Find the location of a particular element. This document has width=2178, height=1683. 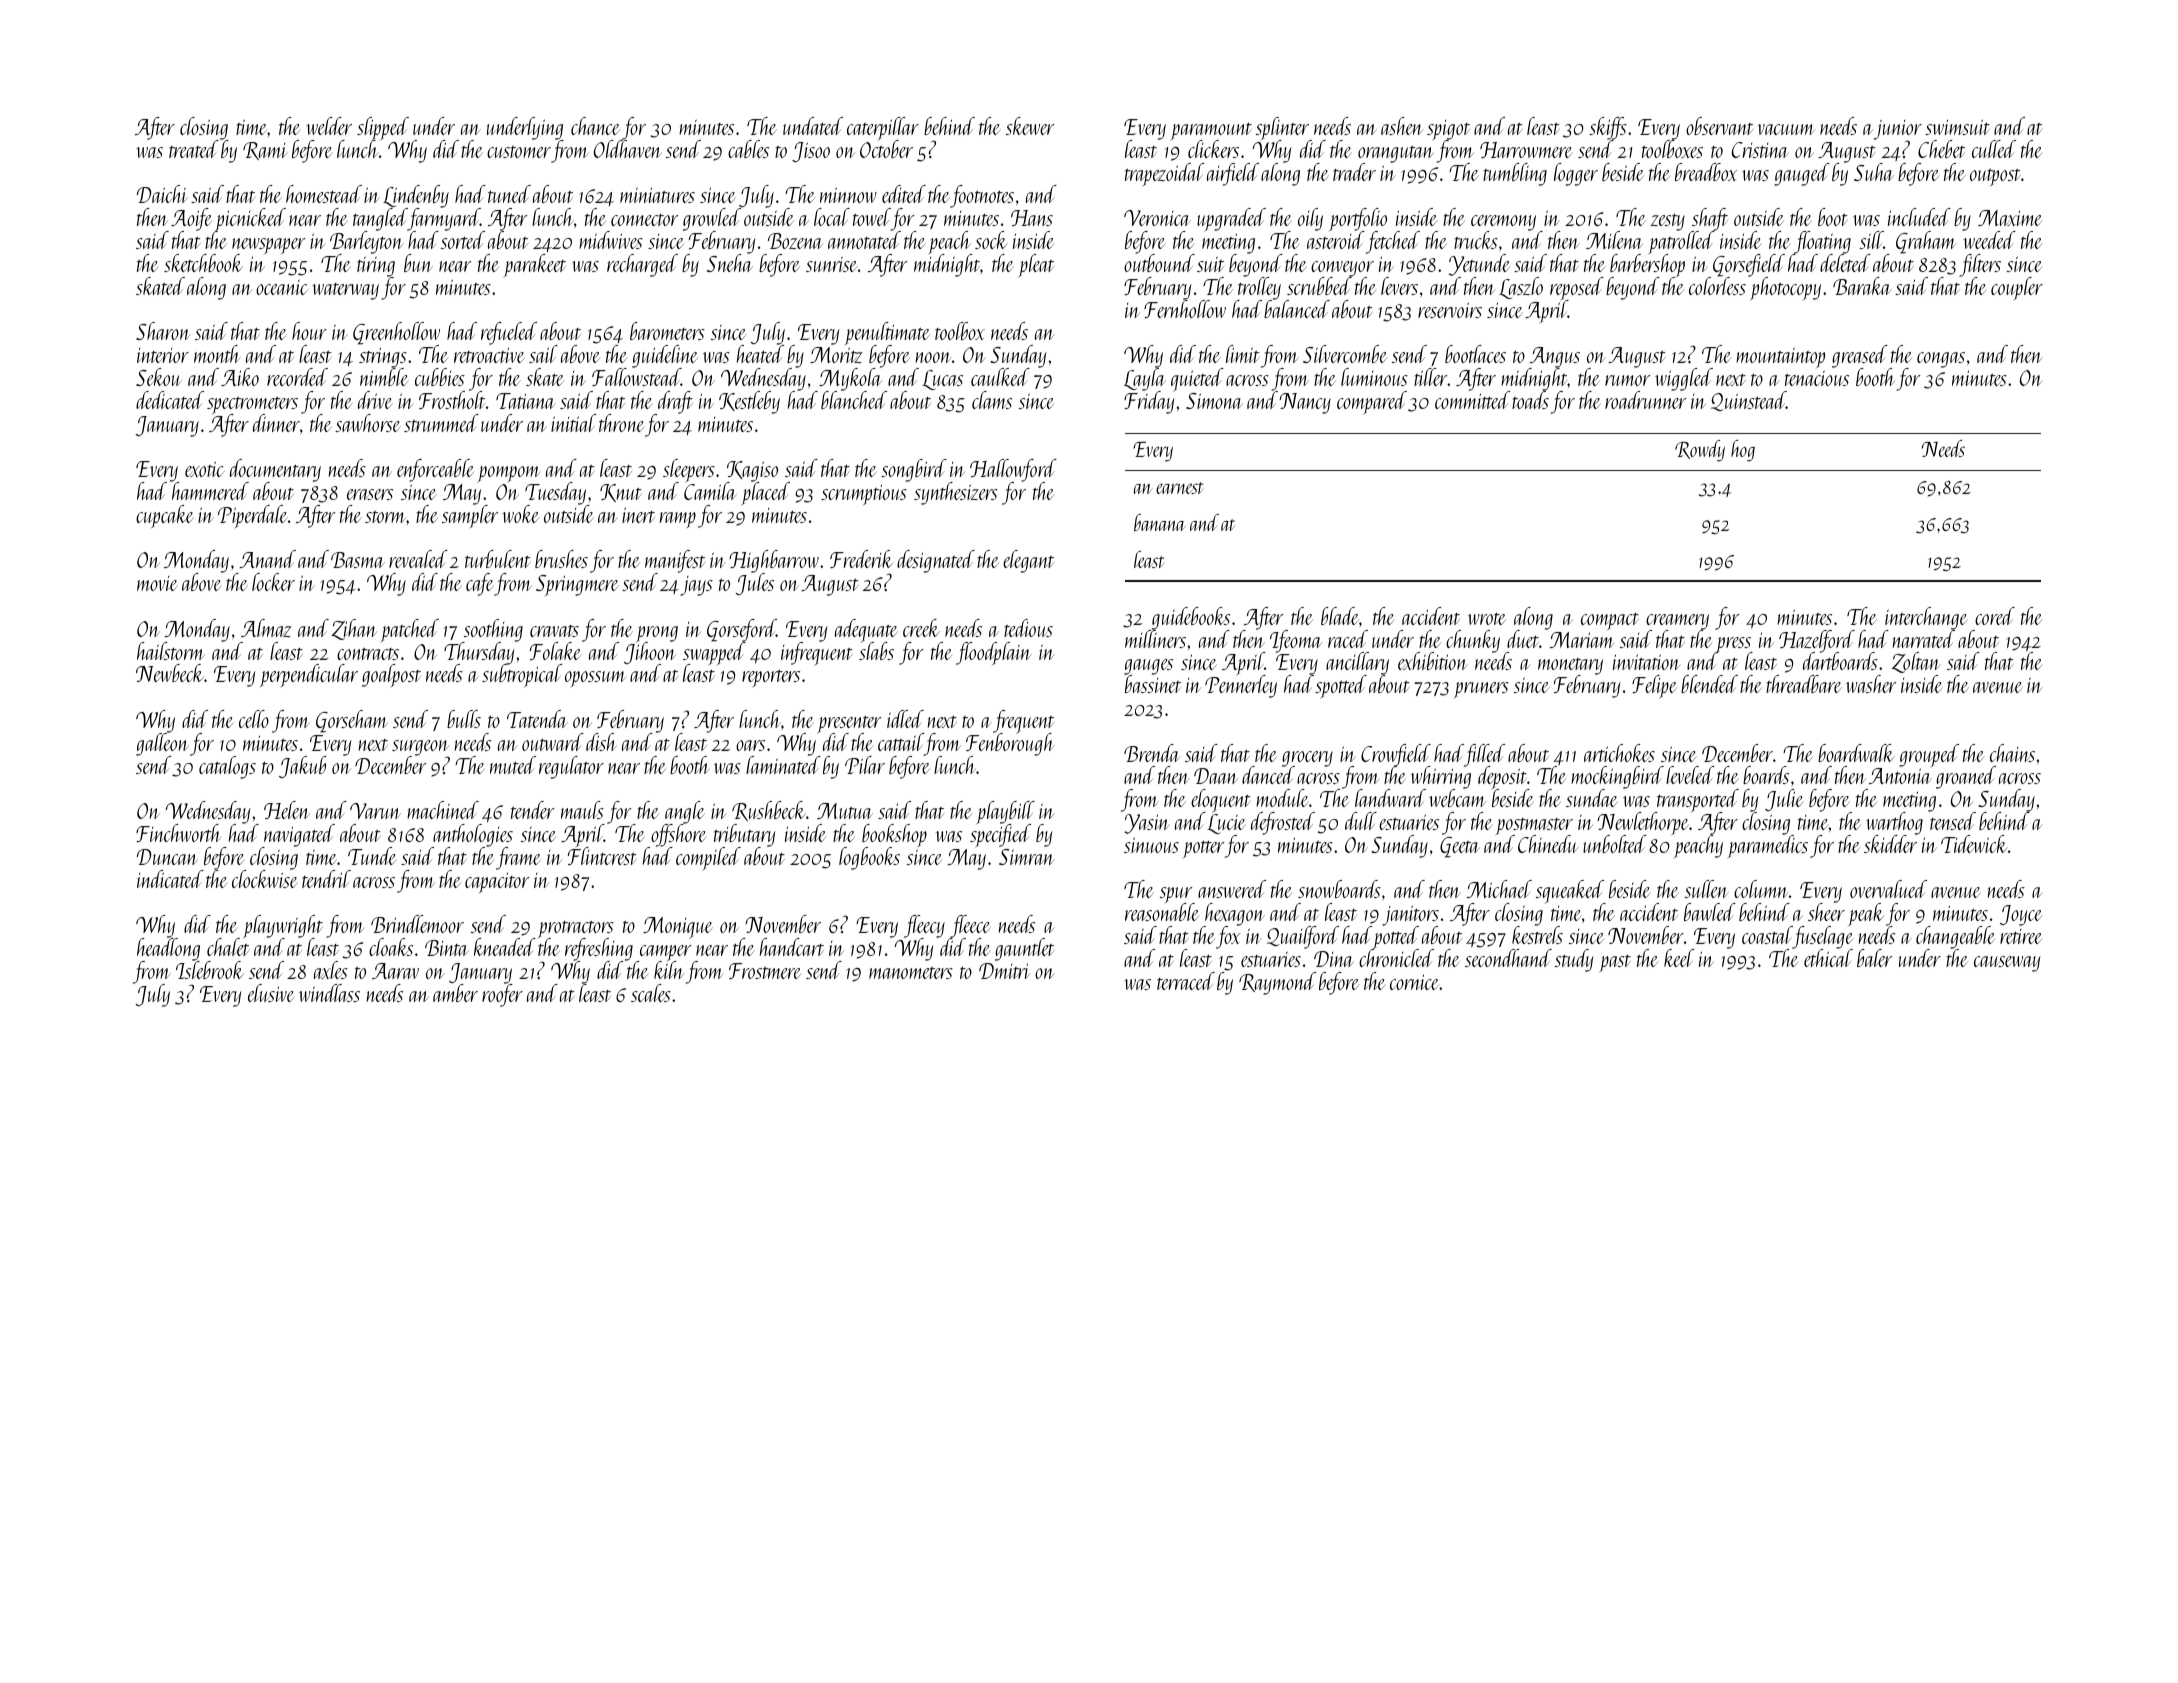

Raymond is located at coordinates (1277, 983).
